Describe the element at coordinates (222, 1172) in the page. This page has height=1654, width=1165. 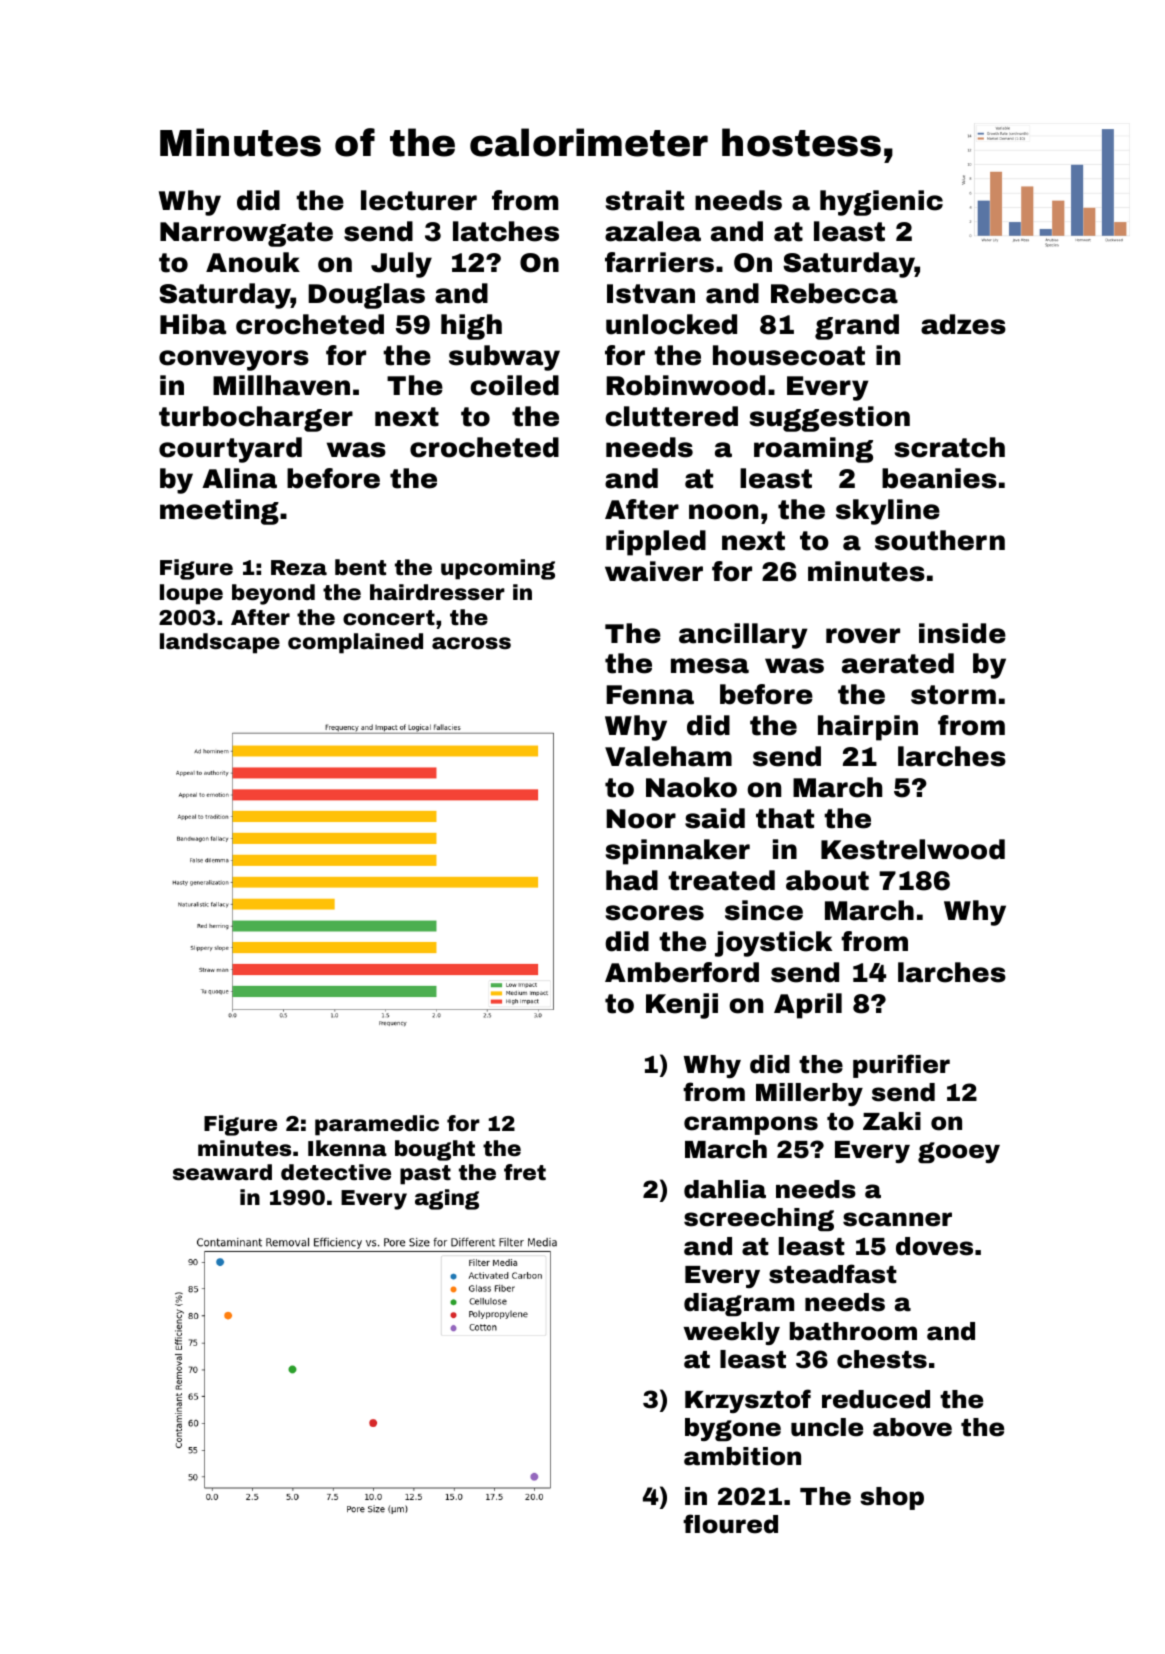
I see `seaward` at that location.
